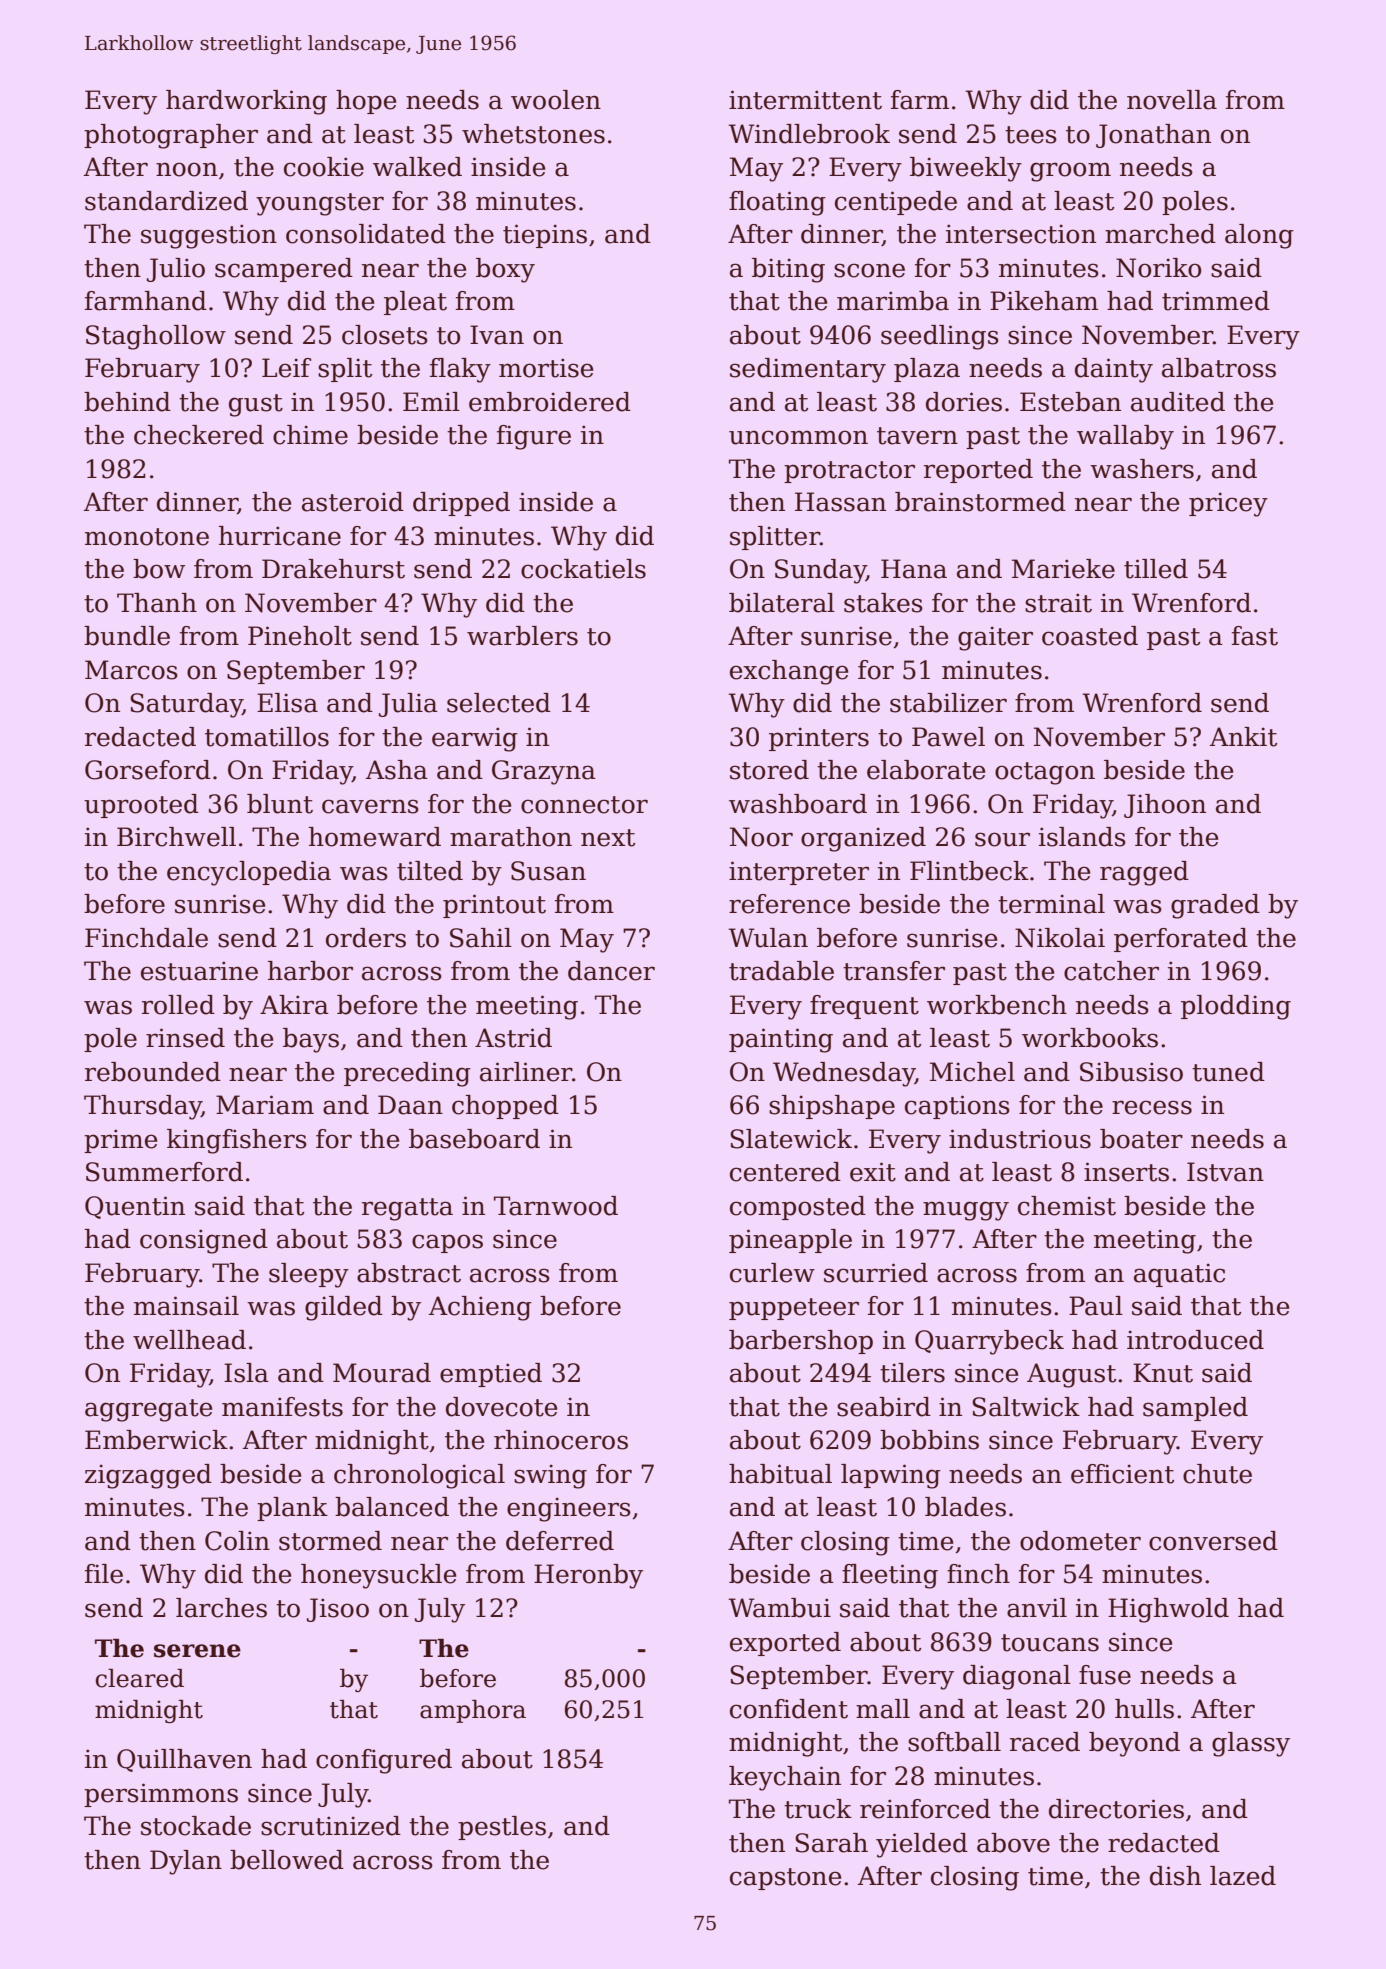 Image resolution: width=1386 pixels, height=1969 pixels. I want to click on biweekly, so click(966, 169).
